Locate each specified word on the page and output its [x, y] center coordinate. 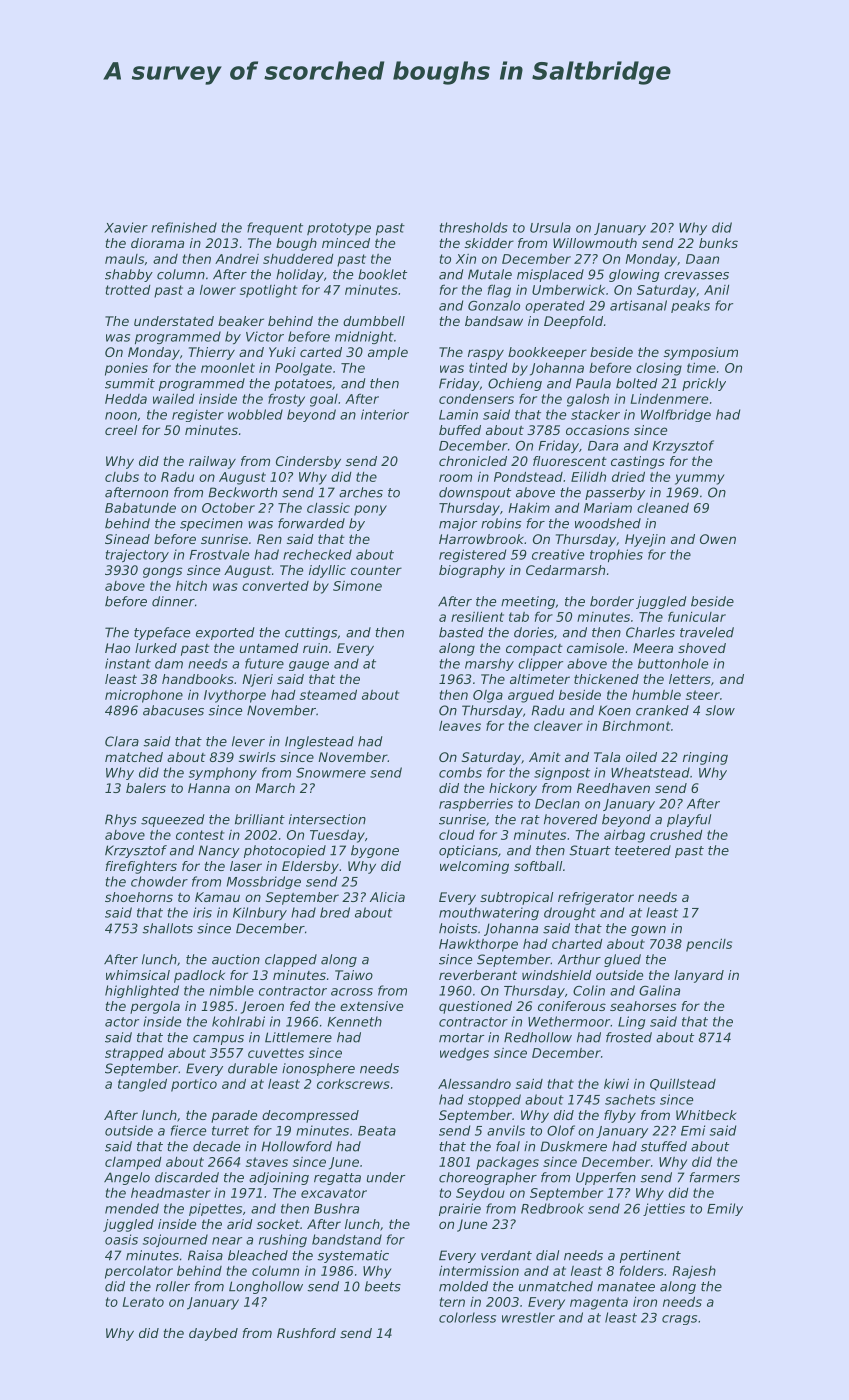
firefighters [141, 867]
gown [648, 931]
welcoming [474, 867]
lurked [156, 648]
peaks [690, 306]
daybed [213, 1334]
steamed [328, 694]
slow [720, 710]
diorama [157, 243]
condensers [476, 399]
